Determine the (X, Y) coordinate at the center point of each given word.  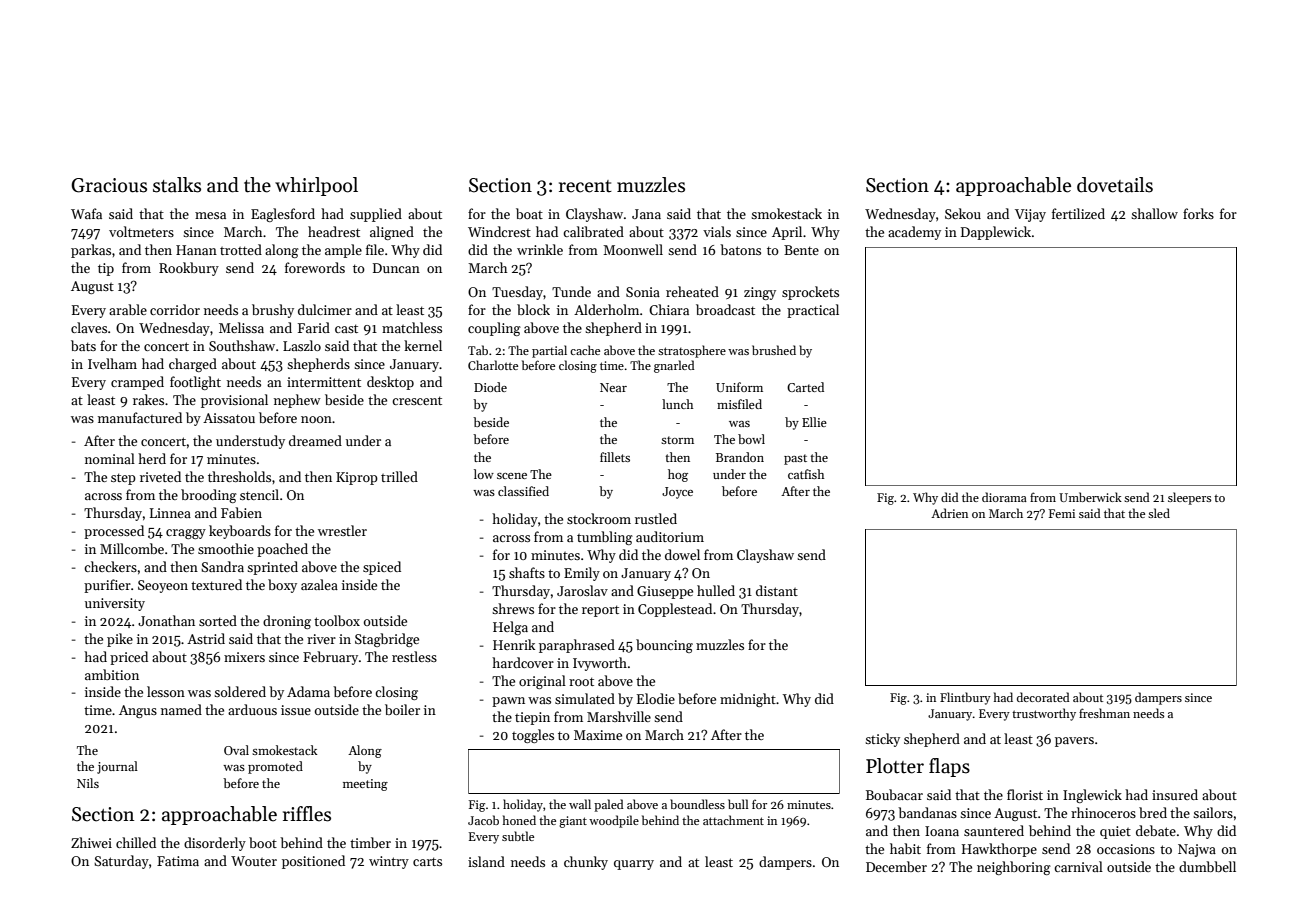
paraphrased (577, 646)
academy (914, 233)
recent (585, 186)
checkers (110, 566)
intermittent (324, 382)
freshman (1104, 713)
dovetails (1115, 185)
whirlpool (316, 186)
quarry (634, 865)
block (533, 309)
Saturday (121, 862)
